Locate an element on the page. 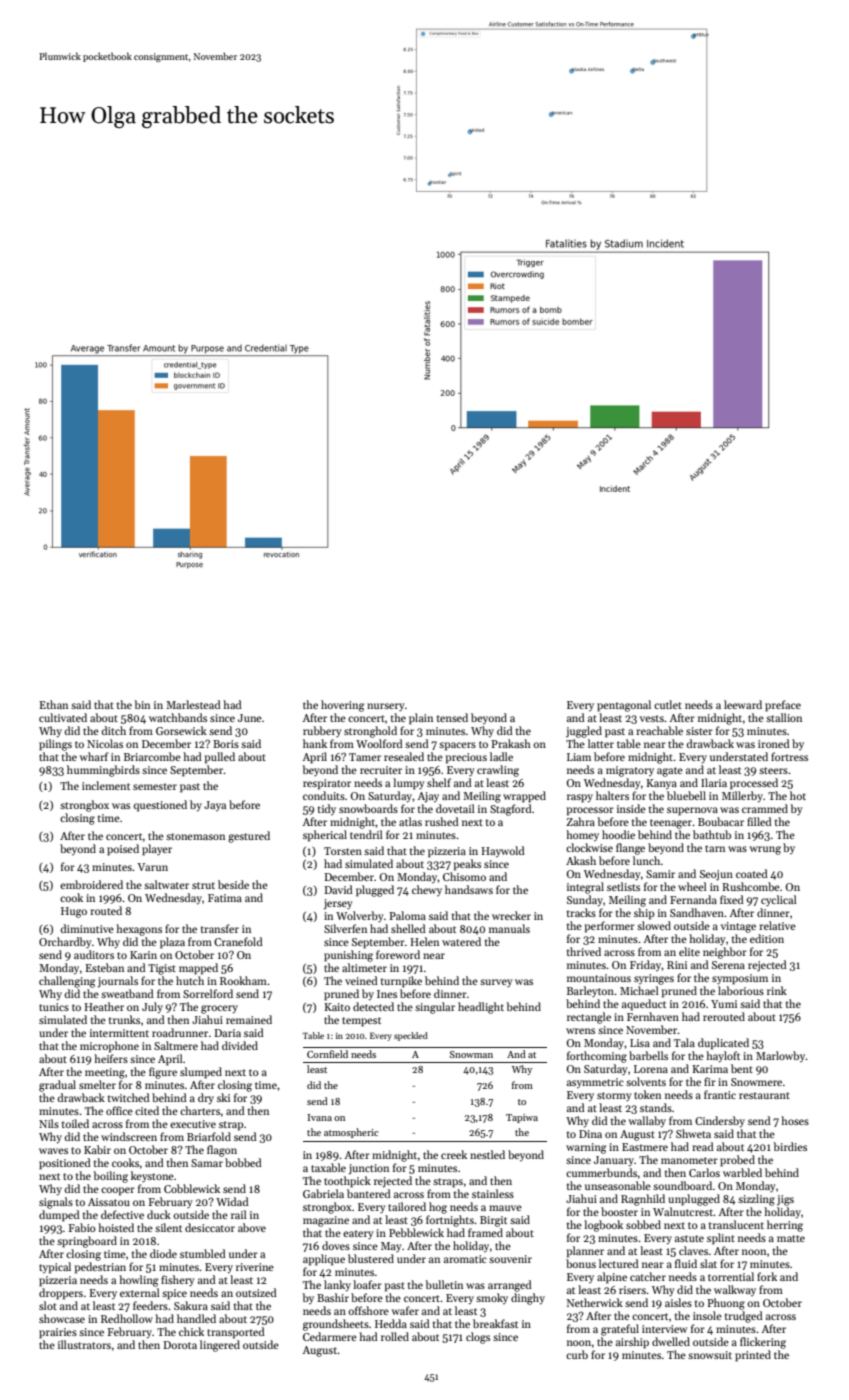  Orchardby is located at coordinates (65, 943).
